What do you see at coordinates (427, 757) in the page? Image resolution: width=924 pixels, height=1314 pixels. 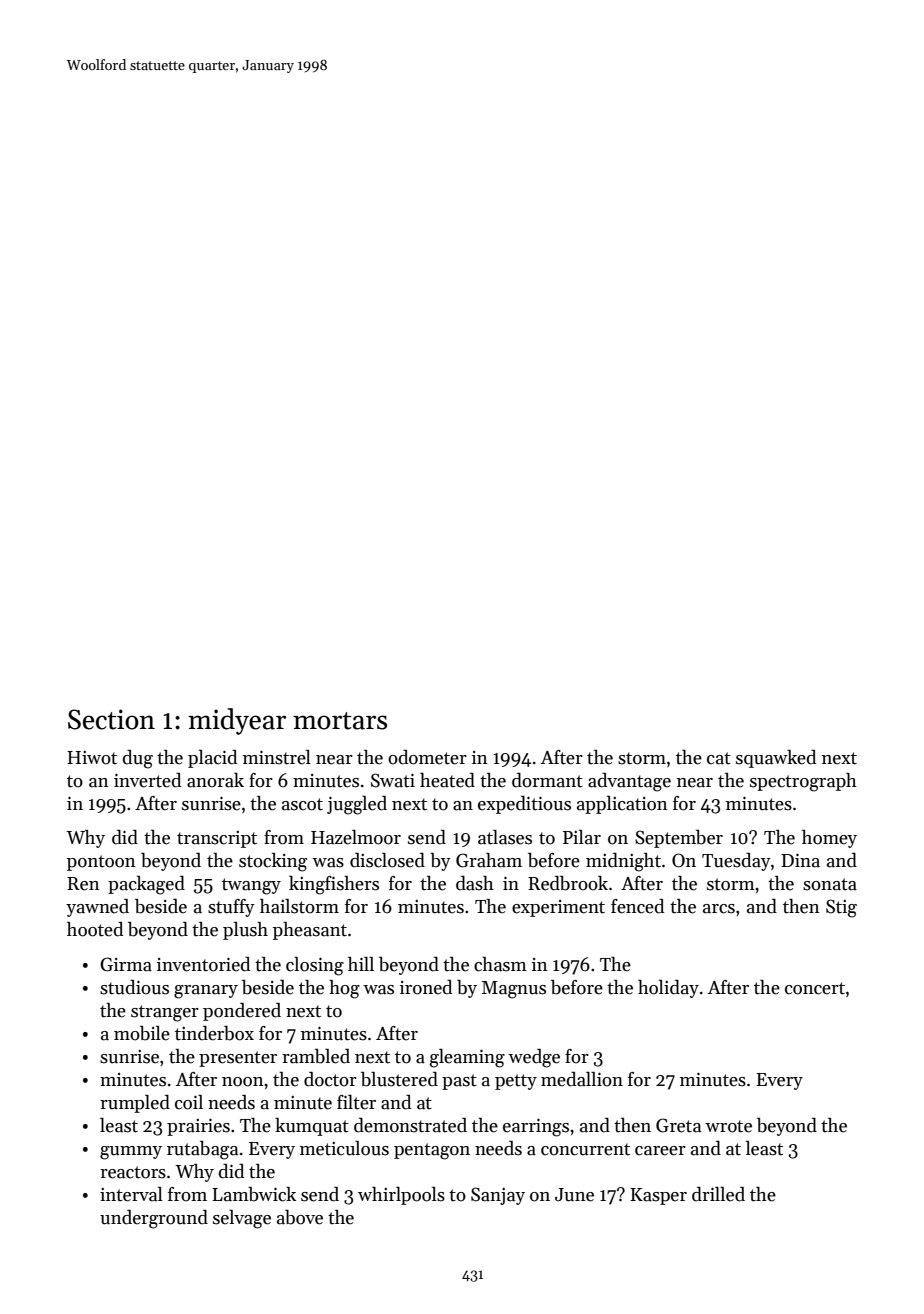 I see `odometer` at bounding box center [427, 757].
